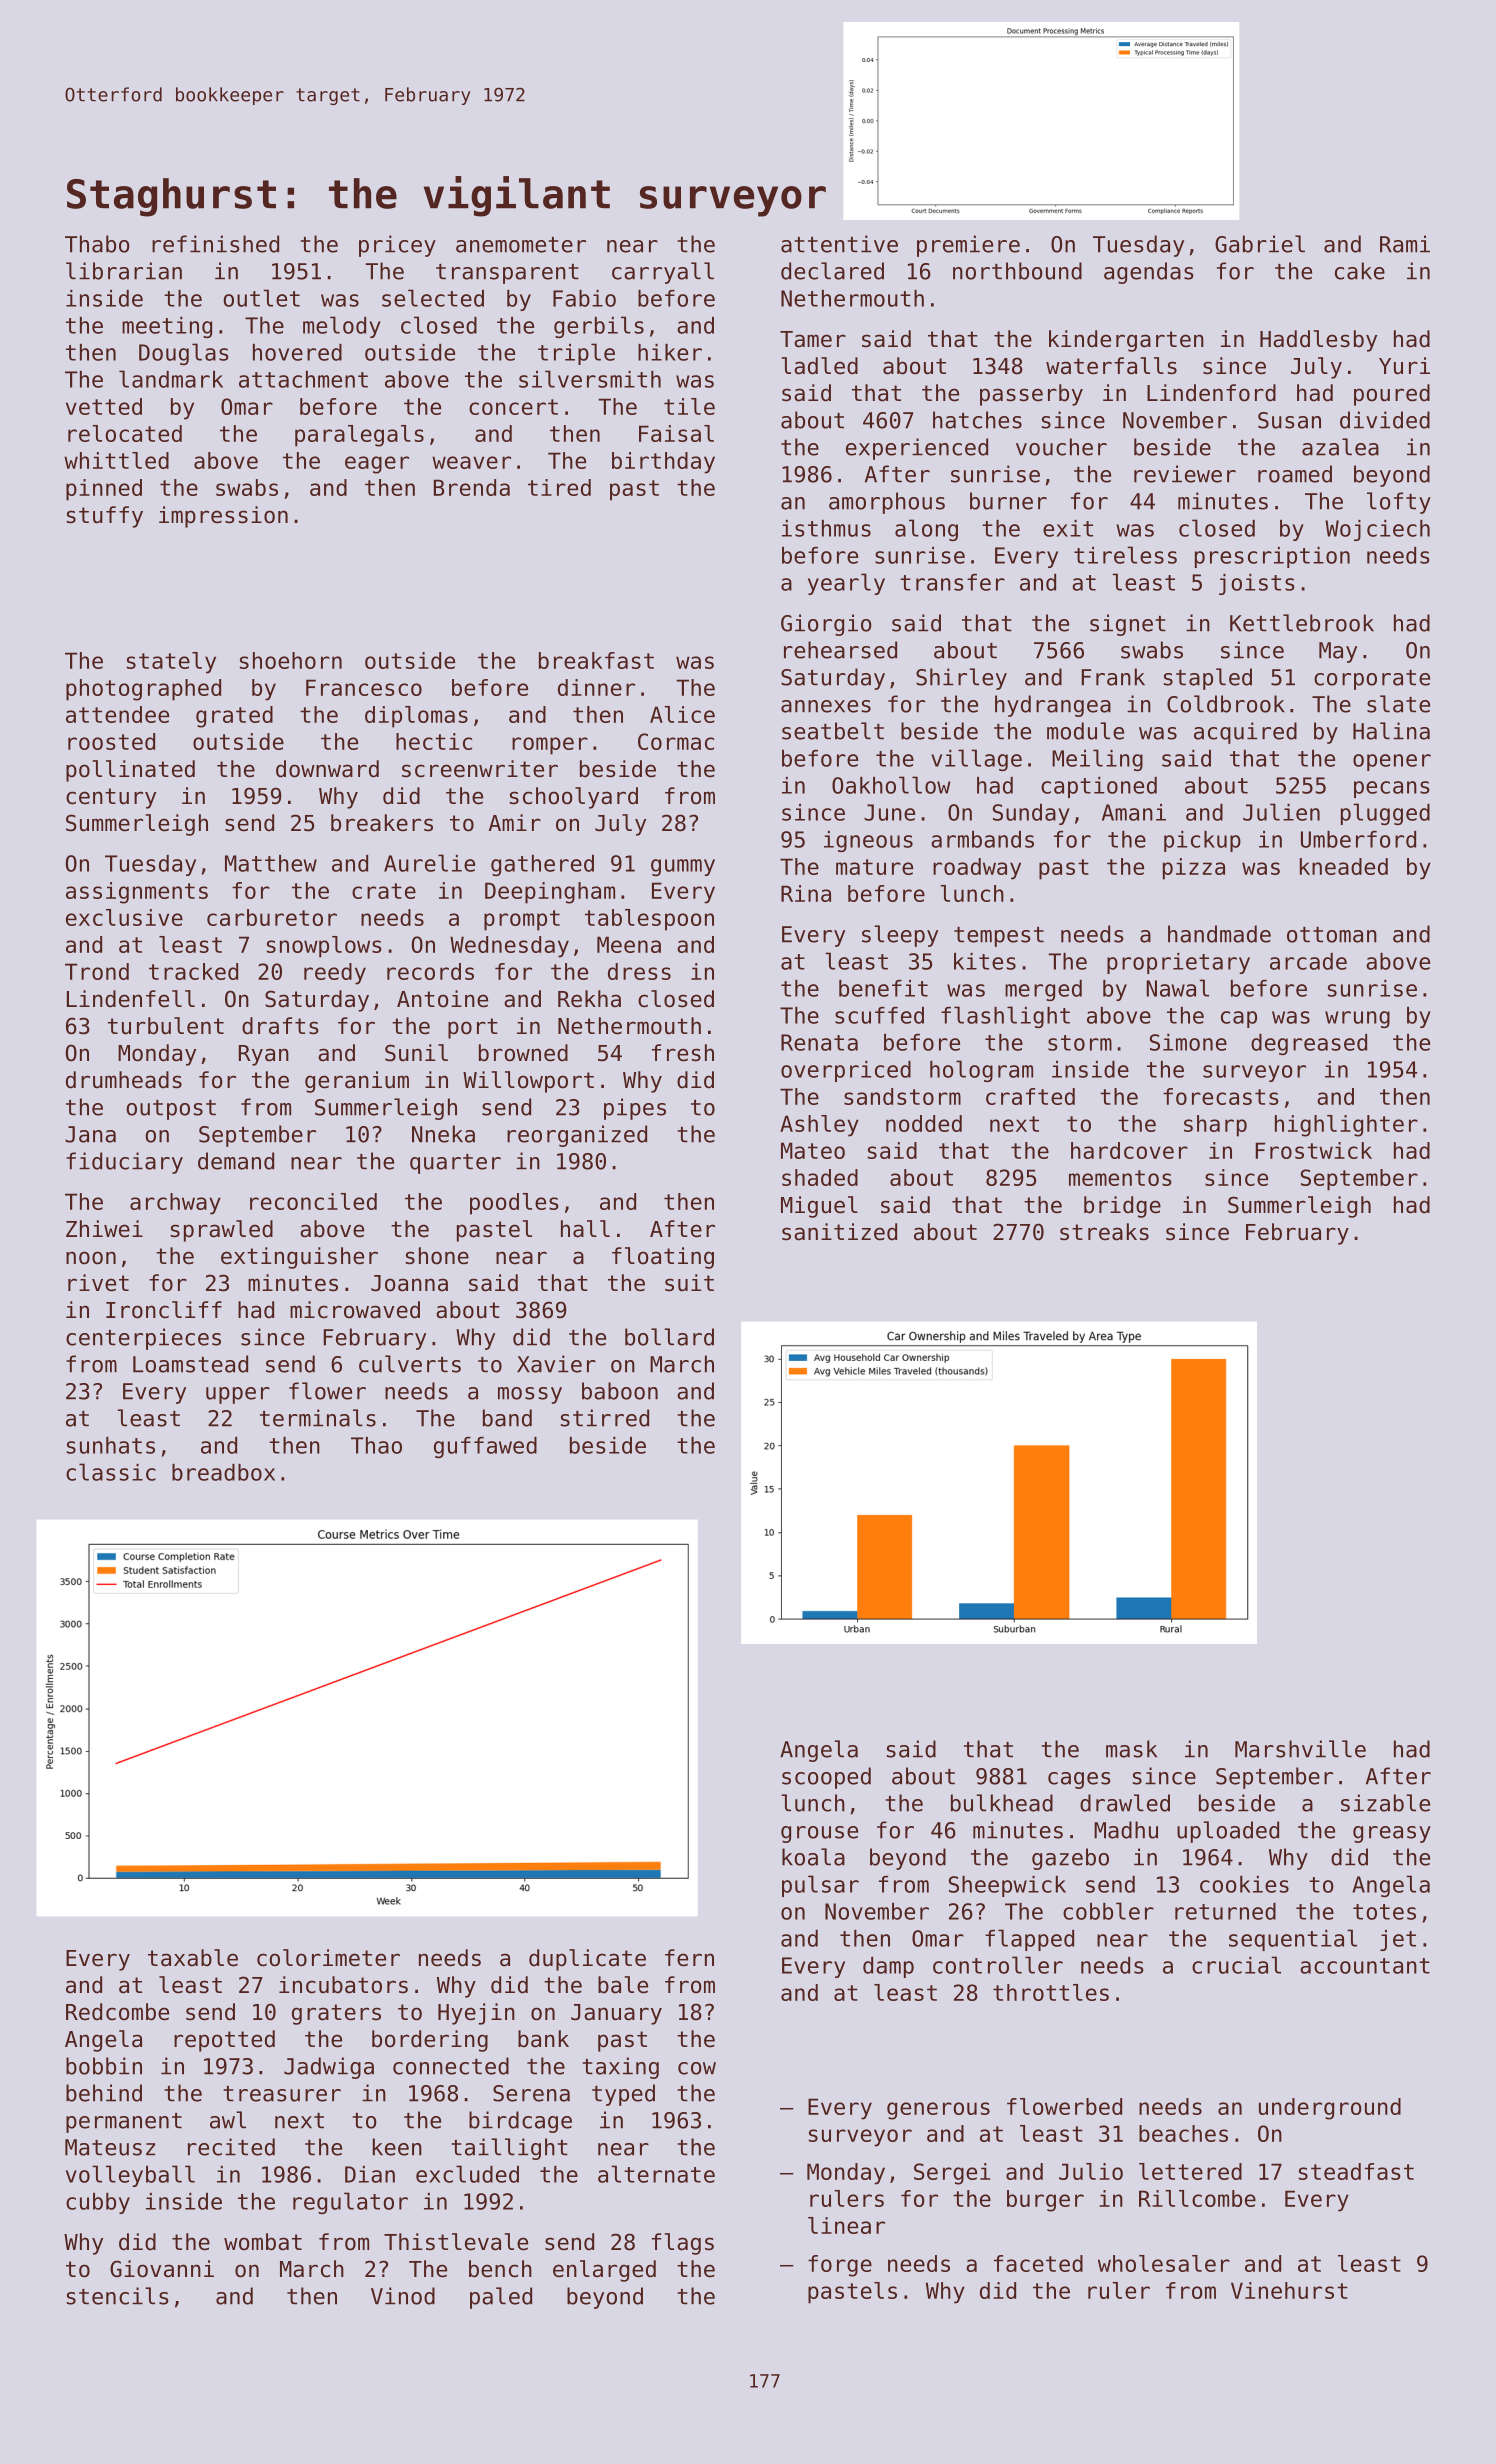 This screenshot has width=1496, height=2464. I want to click on Renata, so click(819, 1042).
